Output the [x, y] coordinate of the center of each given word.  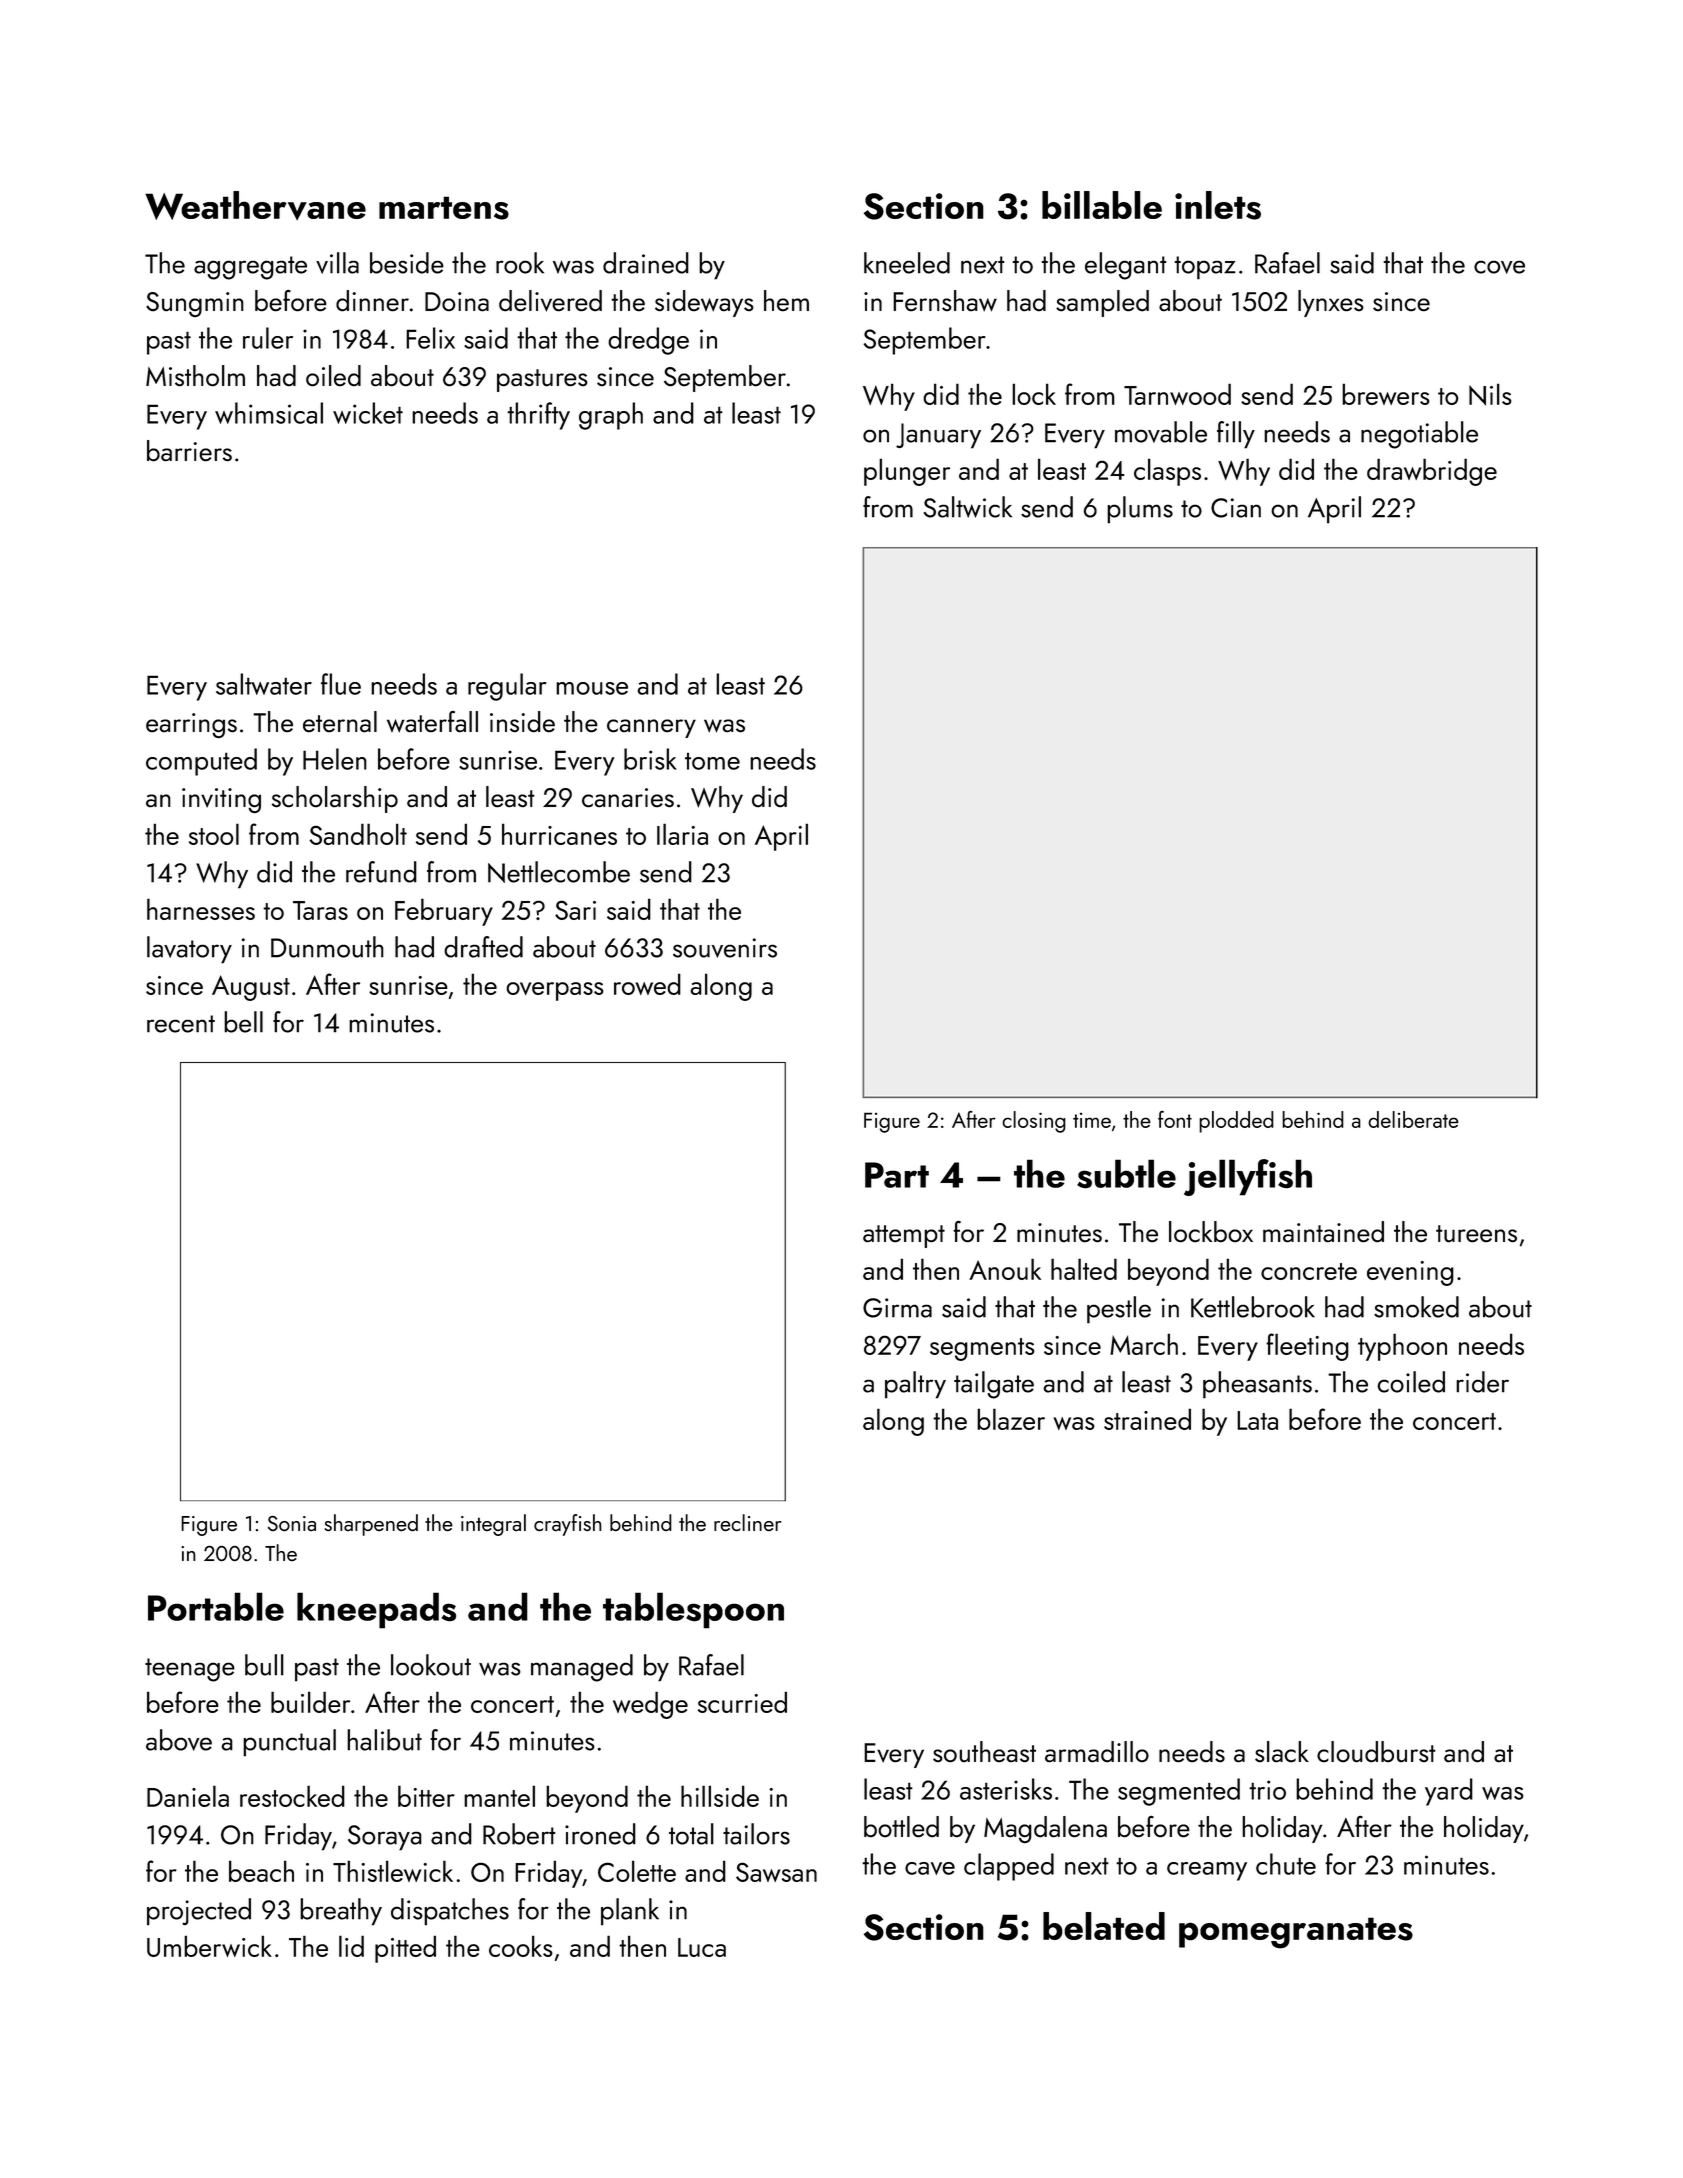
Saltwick [968, 507]
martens [444, 208]
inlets [1218, 205]
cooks [521, 1946]
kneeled [907, 263]
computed [201, 762]
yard [1449, 1792]
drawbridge [1432, 472]
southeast [984, 1751]
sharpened [371, 1525]
